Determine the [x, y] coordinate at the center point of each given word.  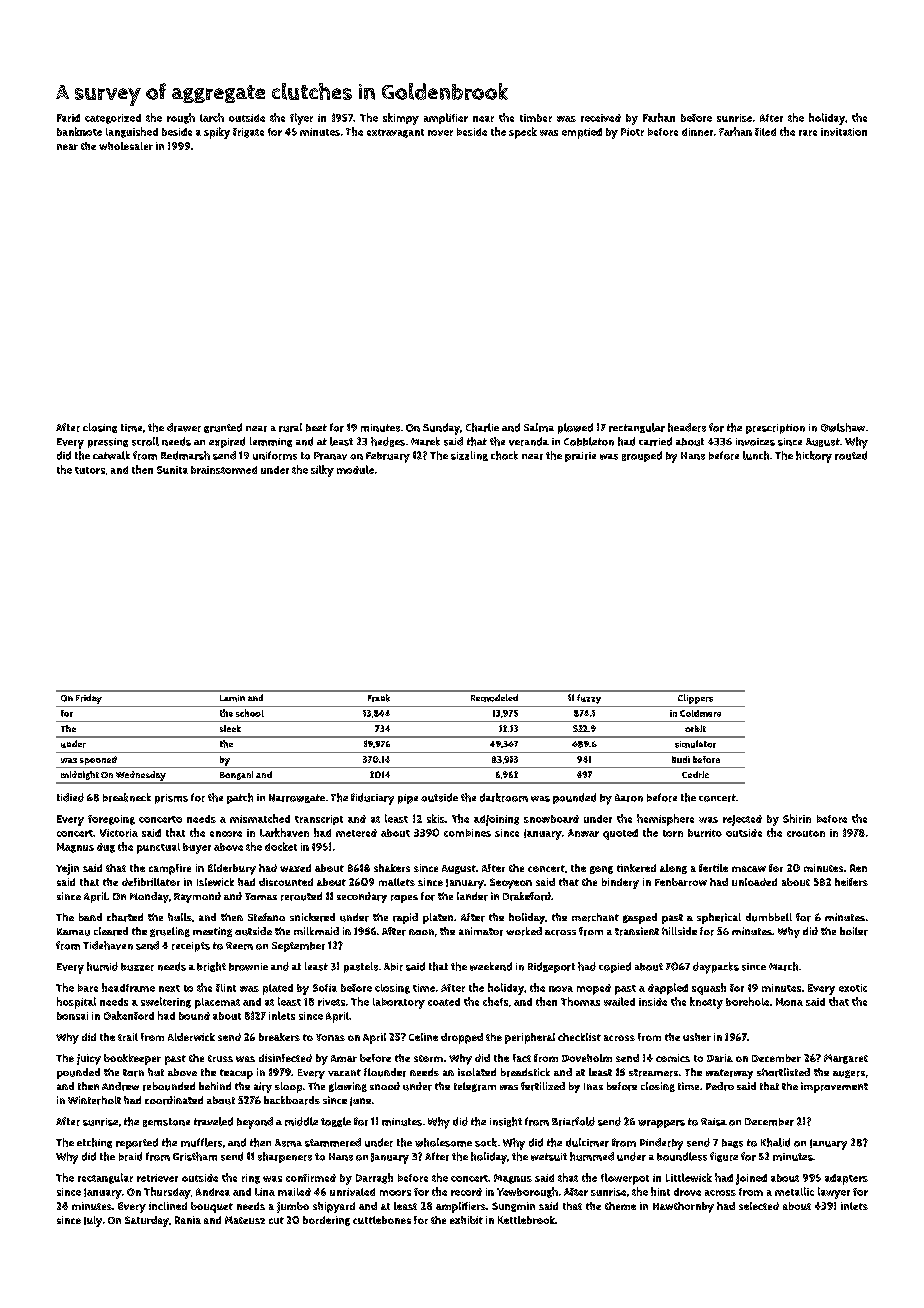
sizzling [469, 456]
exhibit [466, 1220]
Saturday [147, 1221]
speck [523, 133]
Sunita [172, 470]
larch [212, 117]
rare [808, 133]
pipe [408, 799]
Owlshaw [843, 427]
